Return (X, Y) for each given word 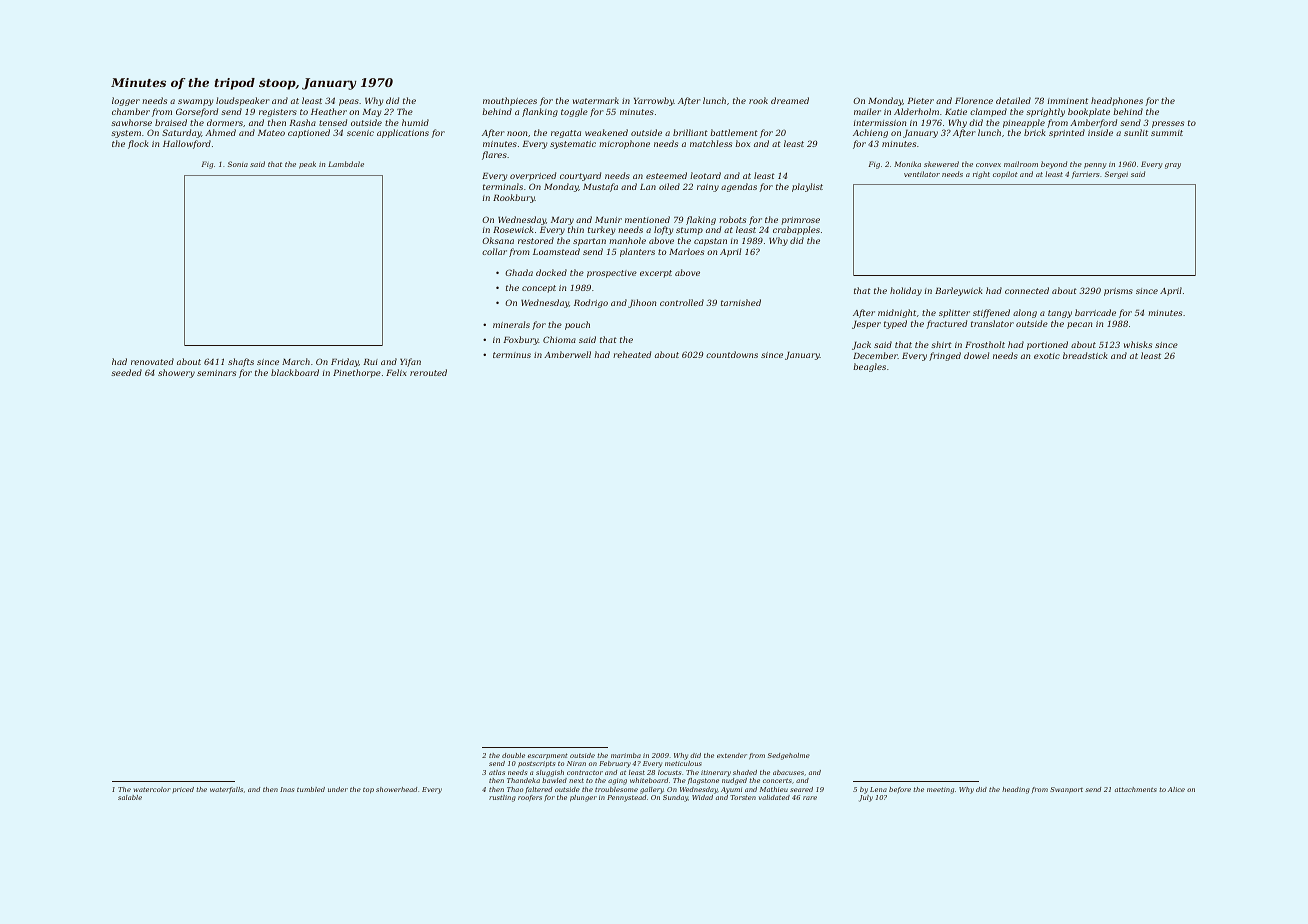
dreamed (790, 100)
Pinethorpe (357, 373)
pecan (1079, 325)
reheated (632, 354)
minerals (511, 324)
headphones (1117, 101)
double (513, 755)
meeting (940, 790)
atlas (497, 772)
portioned (1047, 345)
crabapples (796, 230)
